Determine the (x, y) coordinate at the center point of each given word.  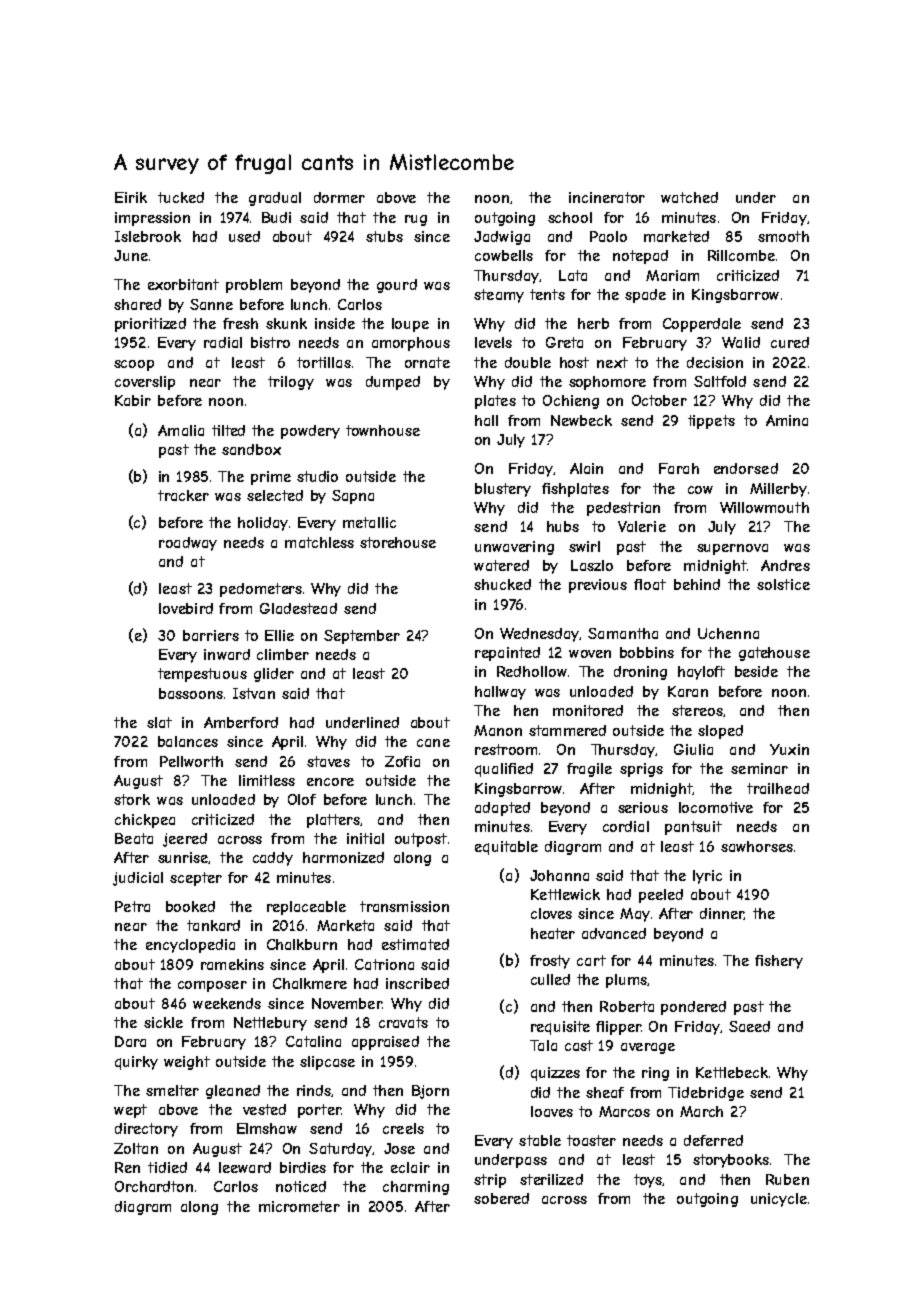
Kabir (133, 400)
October (659, 400)
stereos (697, 710)
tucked (181, 197)
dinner (722, 914)
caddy (273, 859)
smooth (783, 236)
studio (317, 476)
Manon (498, 730)
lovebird (186, 608)
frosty (550, 962)
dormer (339, 197)
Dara (130, 1041)
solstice (783, 584)
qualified (504, 770)
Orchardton (154, 1186)
